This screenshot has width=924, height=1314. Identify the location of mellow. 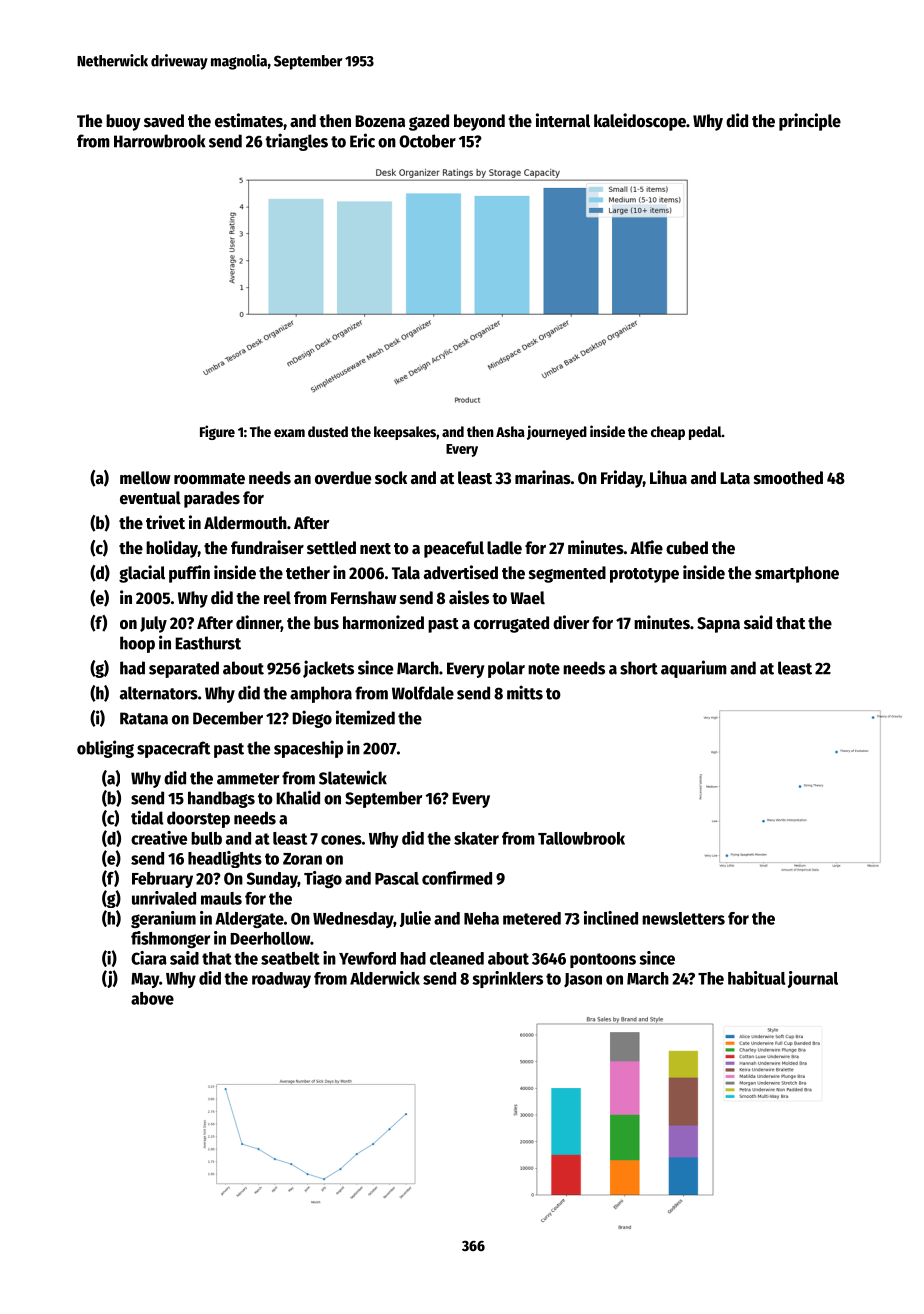
(145, 478).
